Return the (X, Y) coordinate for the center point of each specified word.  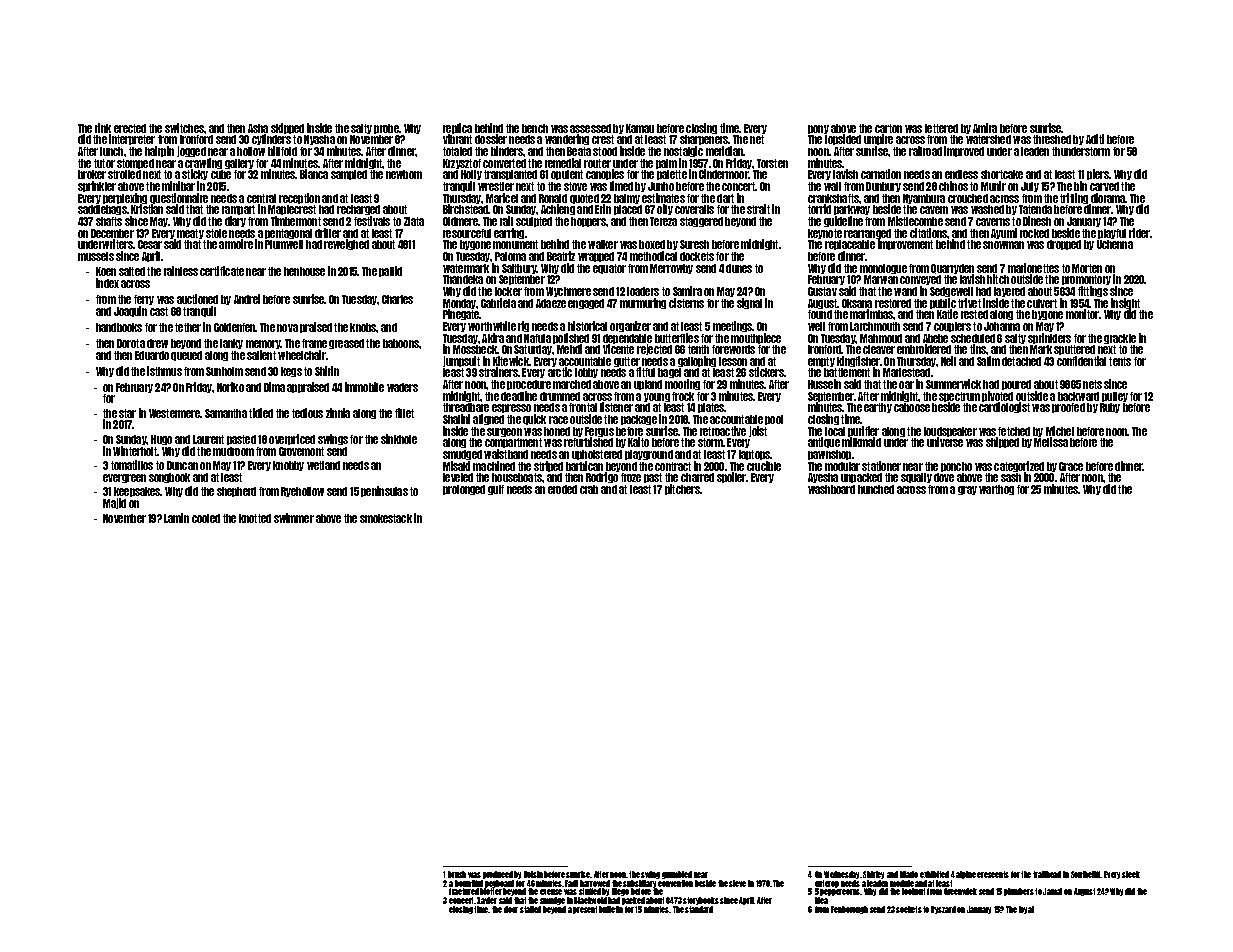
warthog (996, 490)
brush (457, 874)
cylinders (271, 140)
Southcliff (1086, 874)
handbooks (119, 327)
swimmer (294, 518)
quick (534, 419)
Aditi (1095, 139)
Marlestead (906, 372)
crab (589, 489)
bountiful (469, 883)
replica (457, 129)
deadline (519, 396)
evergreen (124, 478)
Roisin (533, 874)
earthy (878, 408)
